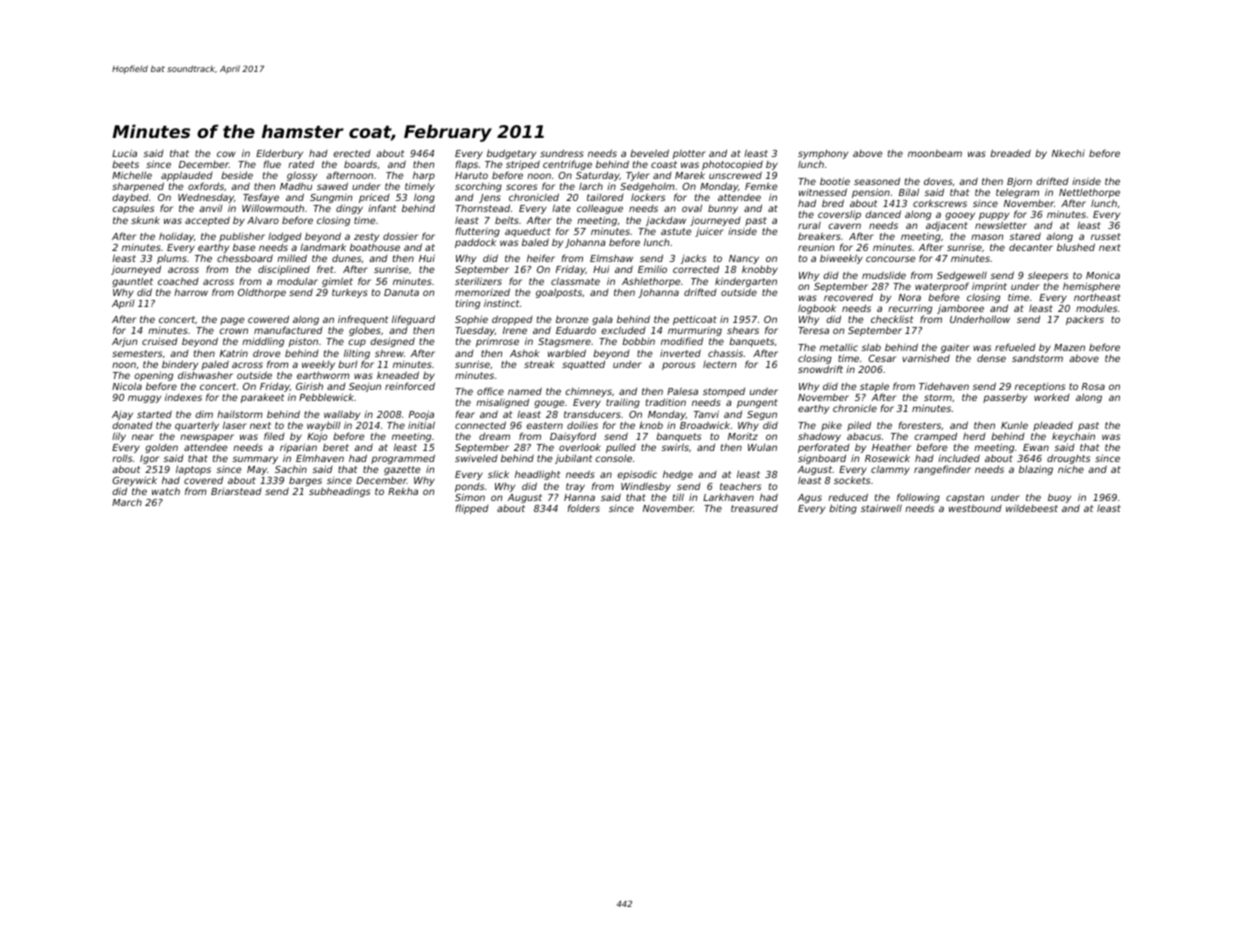  What do you see at coordinates (127, 502) in the page?
I see `March` at bounding box center [127, 502].
